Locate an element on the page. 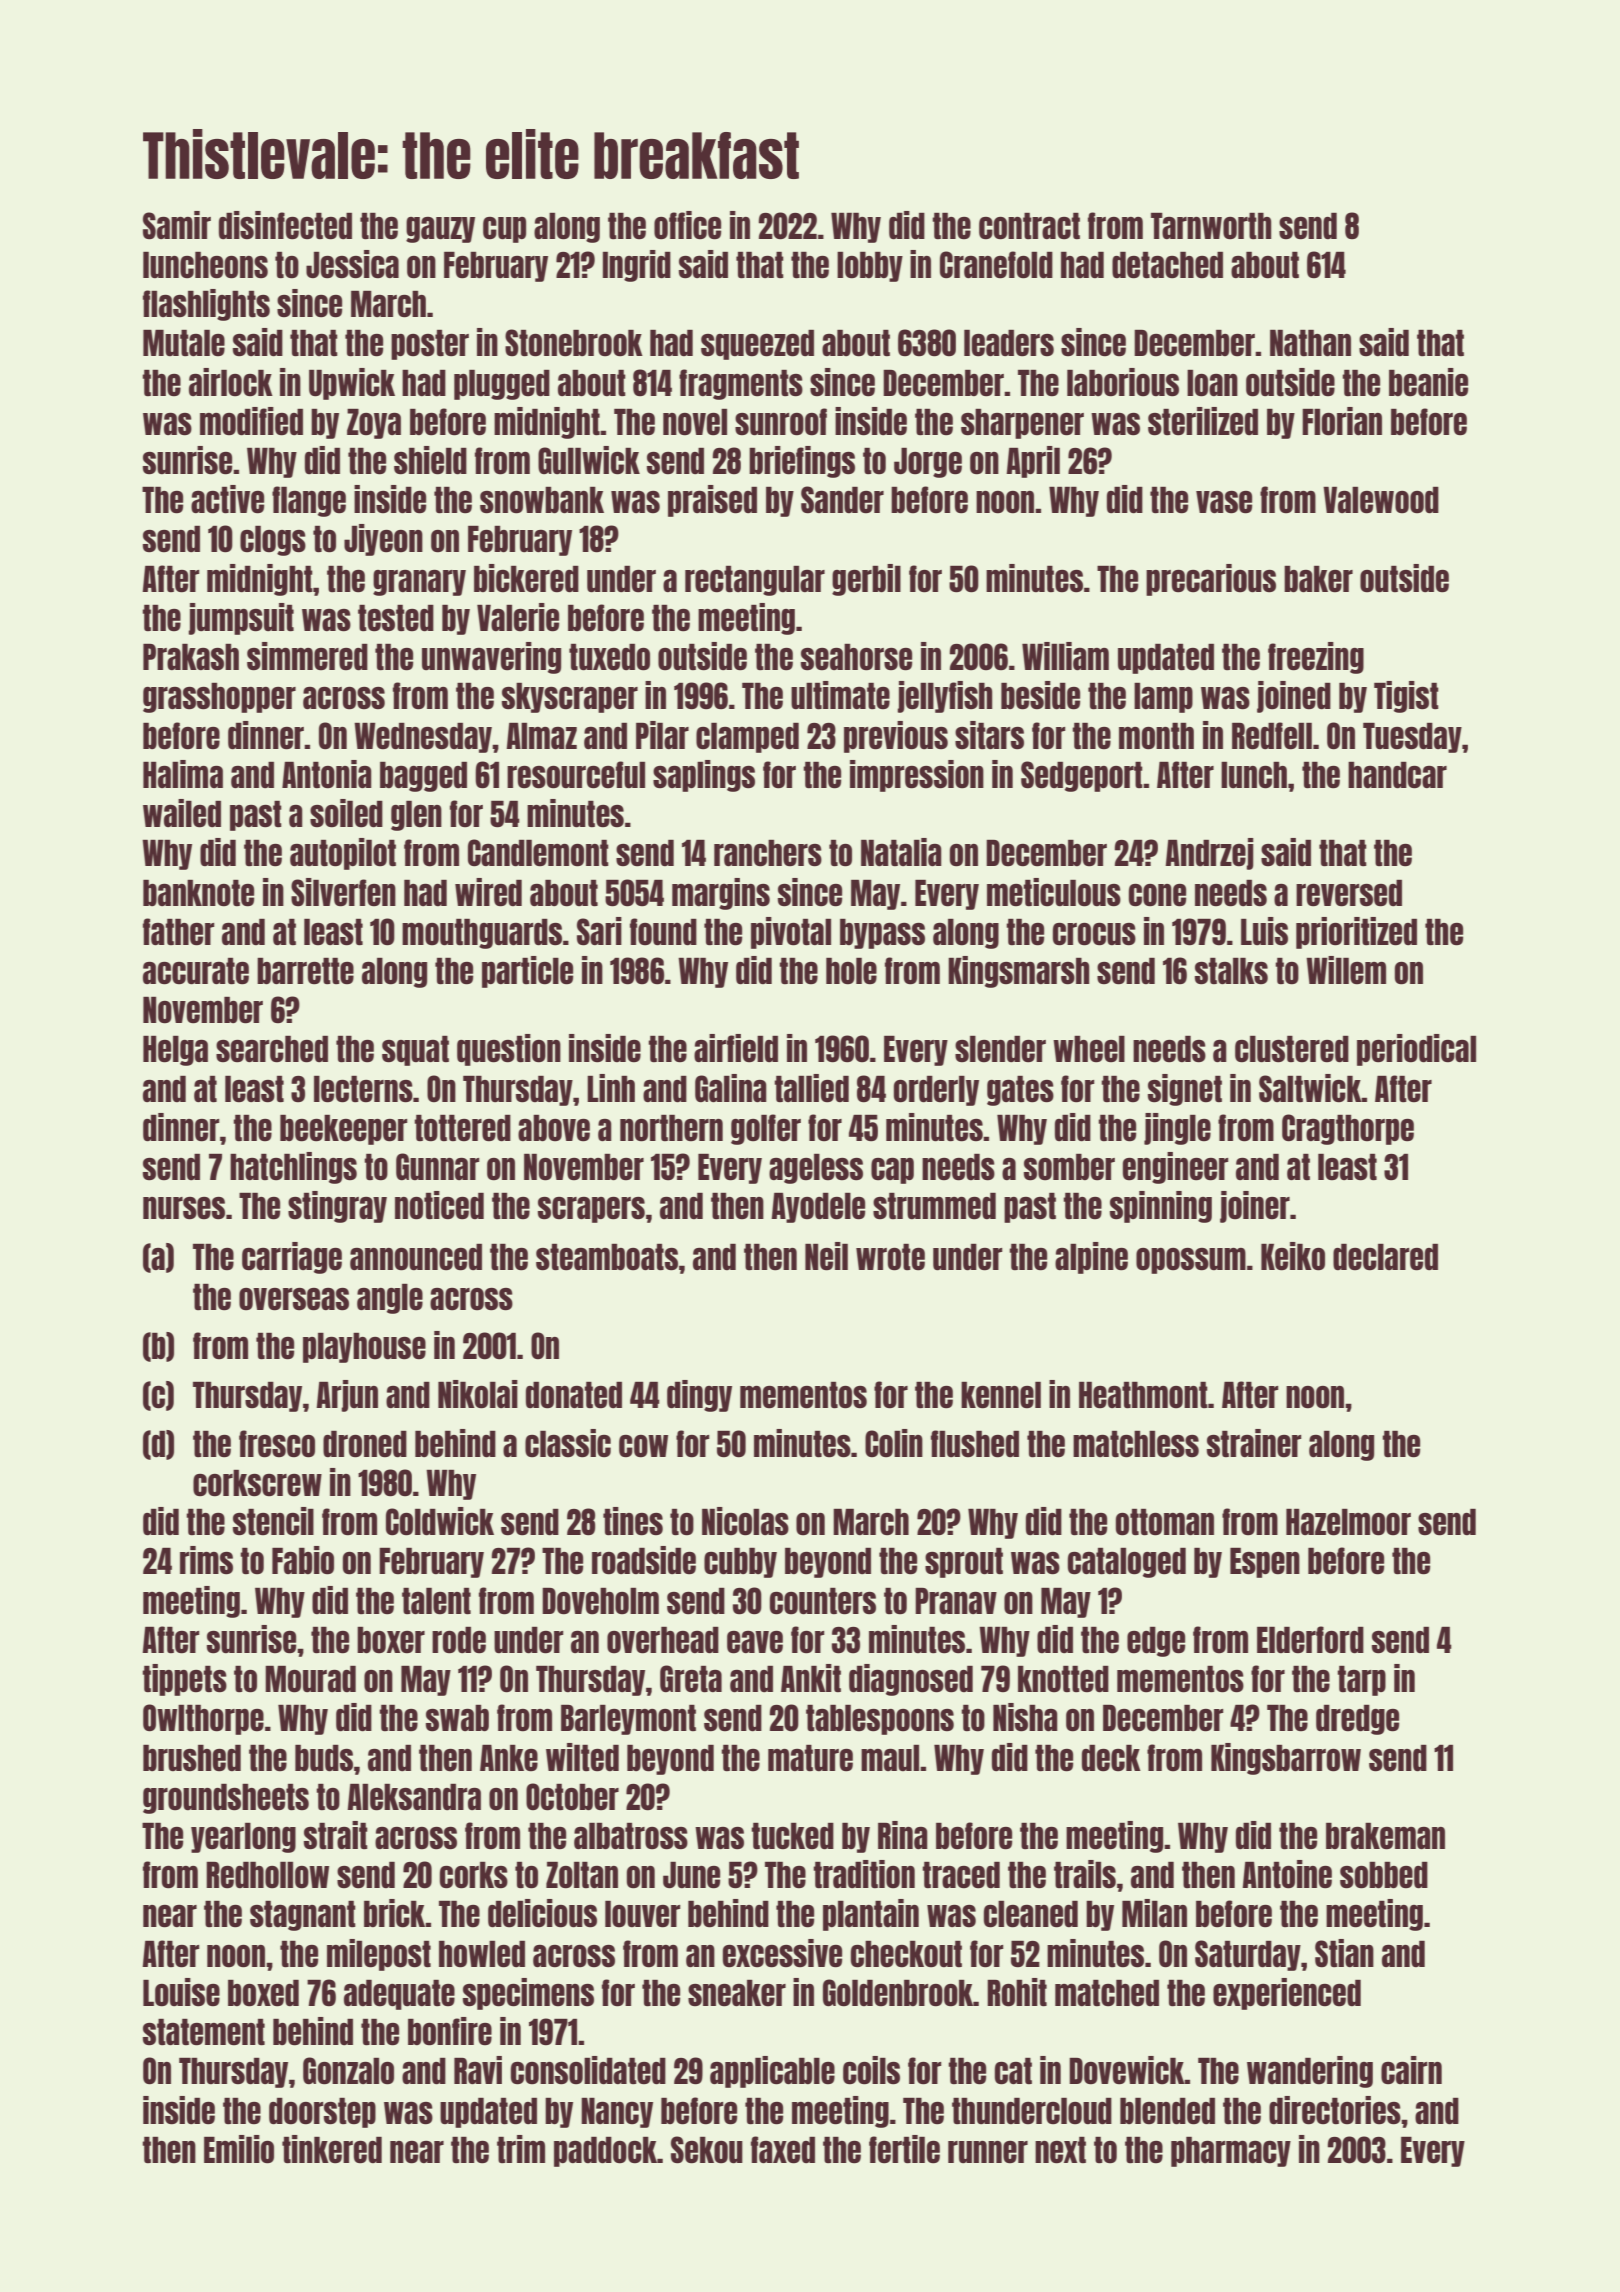 This image has height=2292, width=1620. ottoman is located at coordinates (1165, 1522).
